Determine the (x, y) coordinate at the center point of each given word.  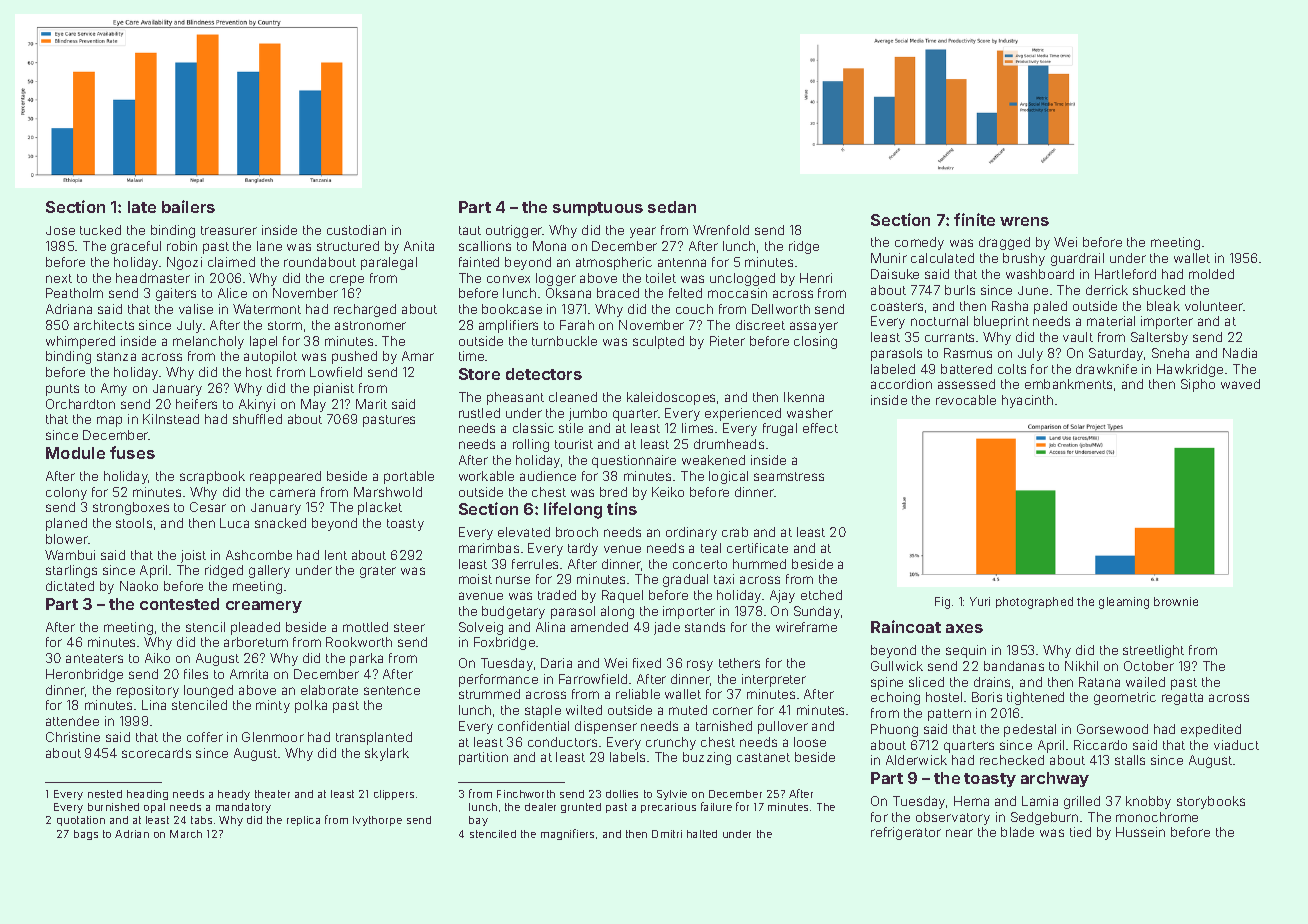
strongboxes (131, 508)
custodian (356, 230)
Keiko (668, 492)
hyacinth (1027, 401)
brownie (1176, 601)
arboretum (256, 642)
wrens (1024, 221)
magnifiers (567, 834)
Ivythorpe (377, 821)
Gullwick (897, 666)
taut (470, 230)
